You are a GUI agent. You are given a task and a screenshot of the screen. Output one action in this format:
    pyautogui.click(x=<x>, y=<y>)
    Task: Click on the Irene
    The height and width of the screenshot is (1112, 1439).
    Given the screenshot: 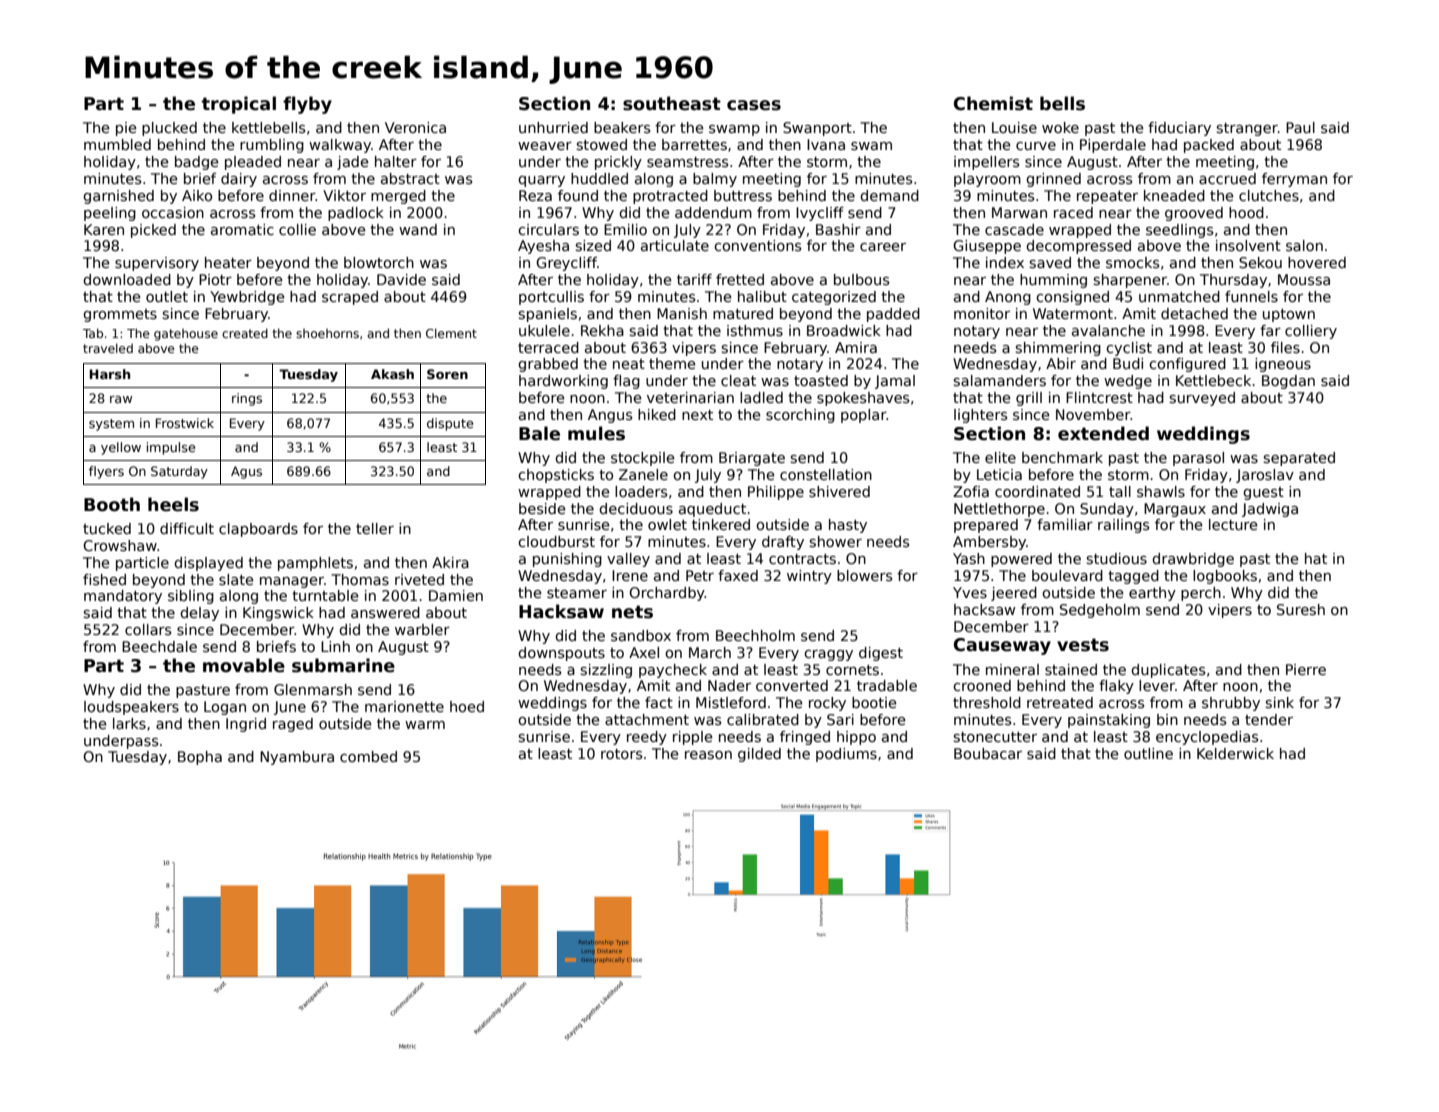 What is the action you would take?
    pyautogui.click(x=630, y=575)
